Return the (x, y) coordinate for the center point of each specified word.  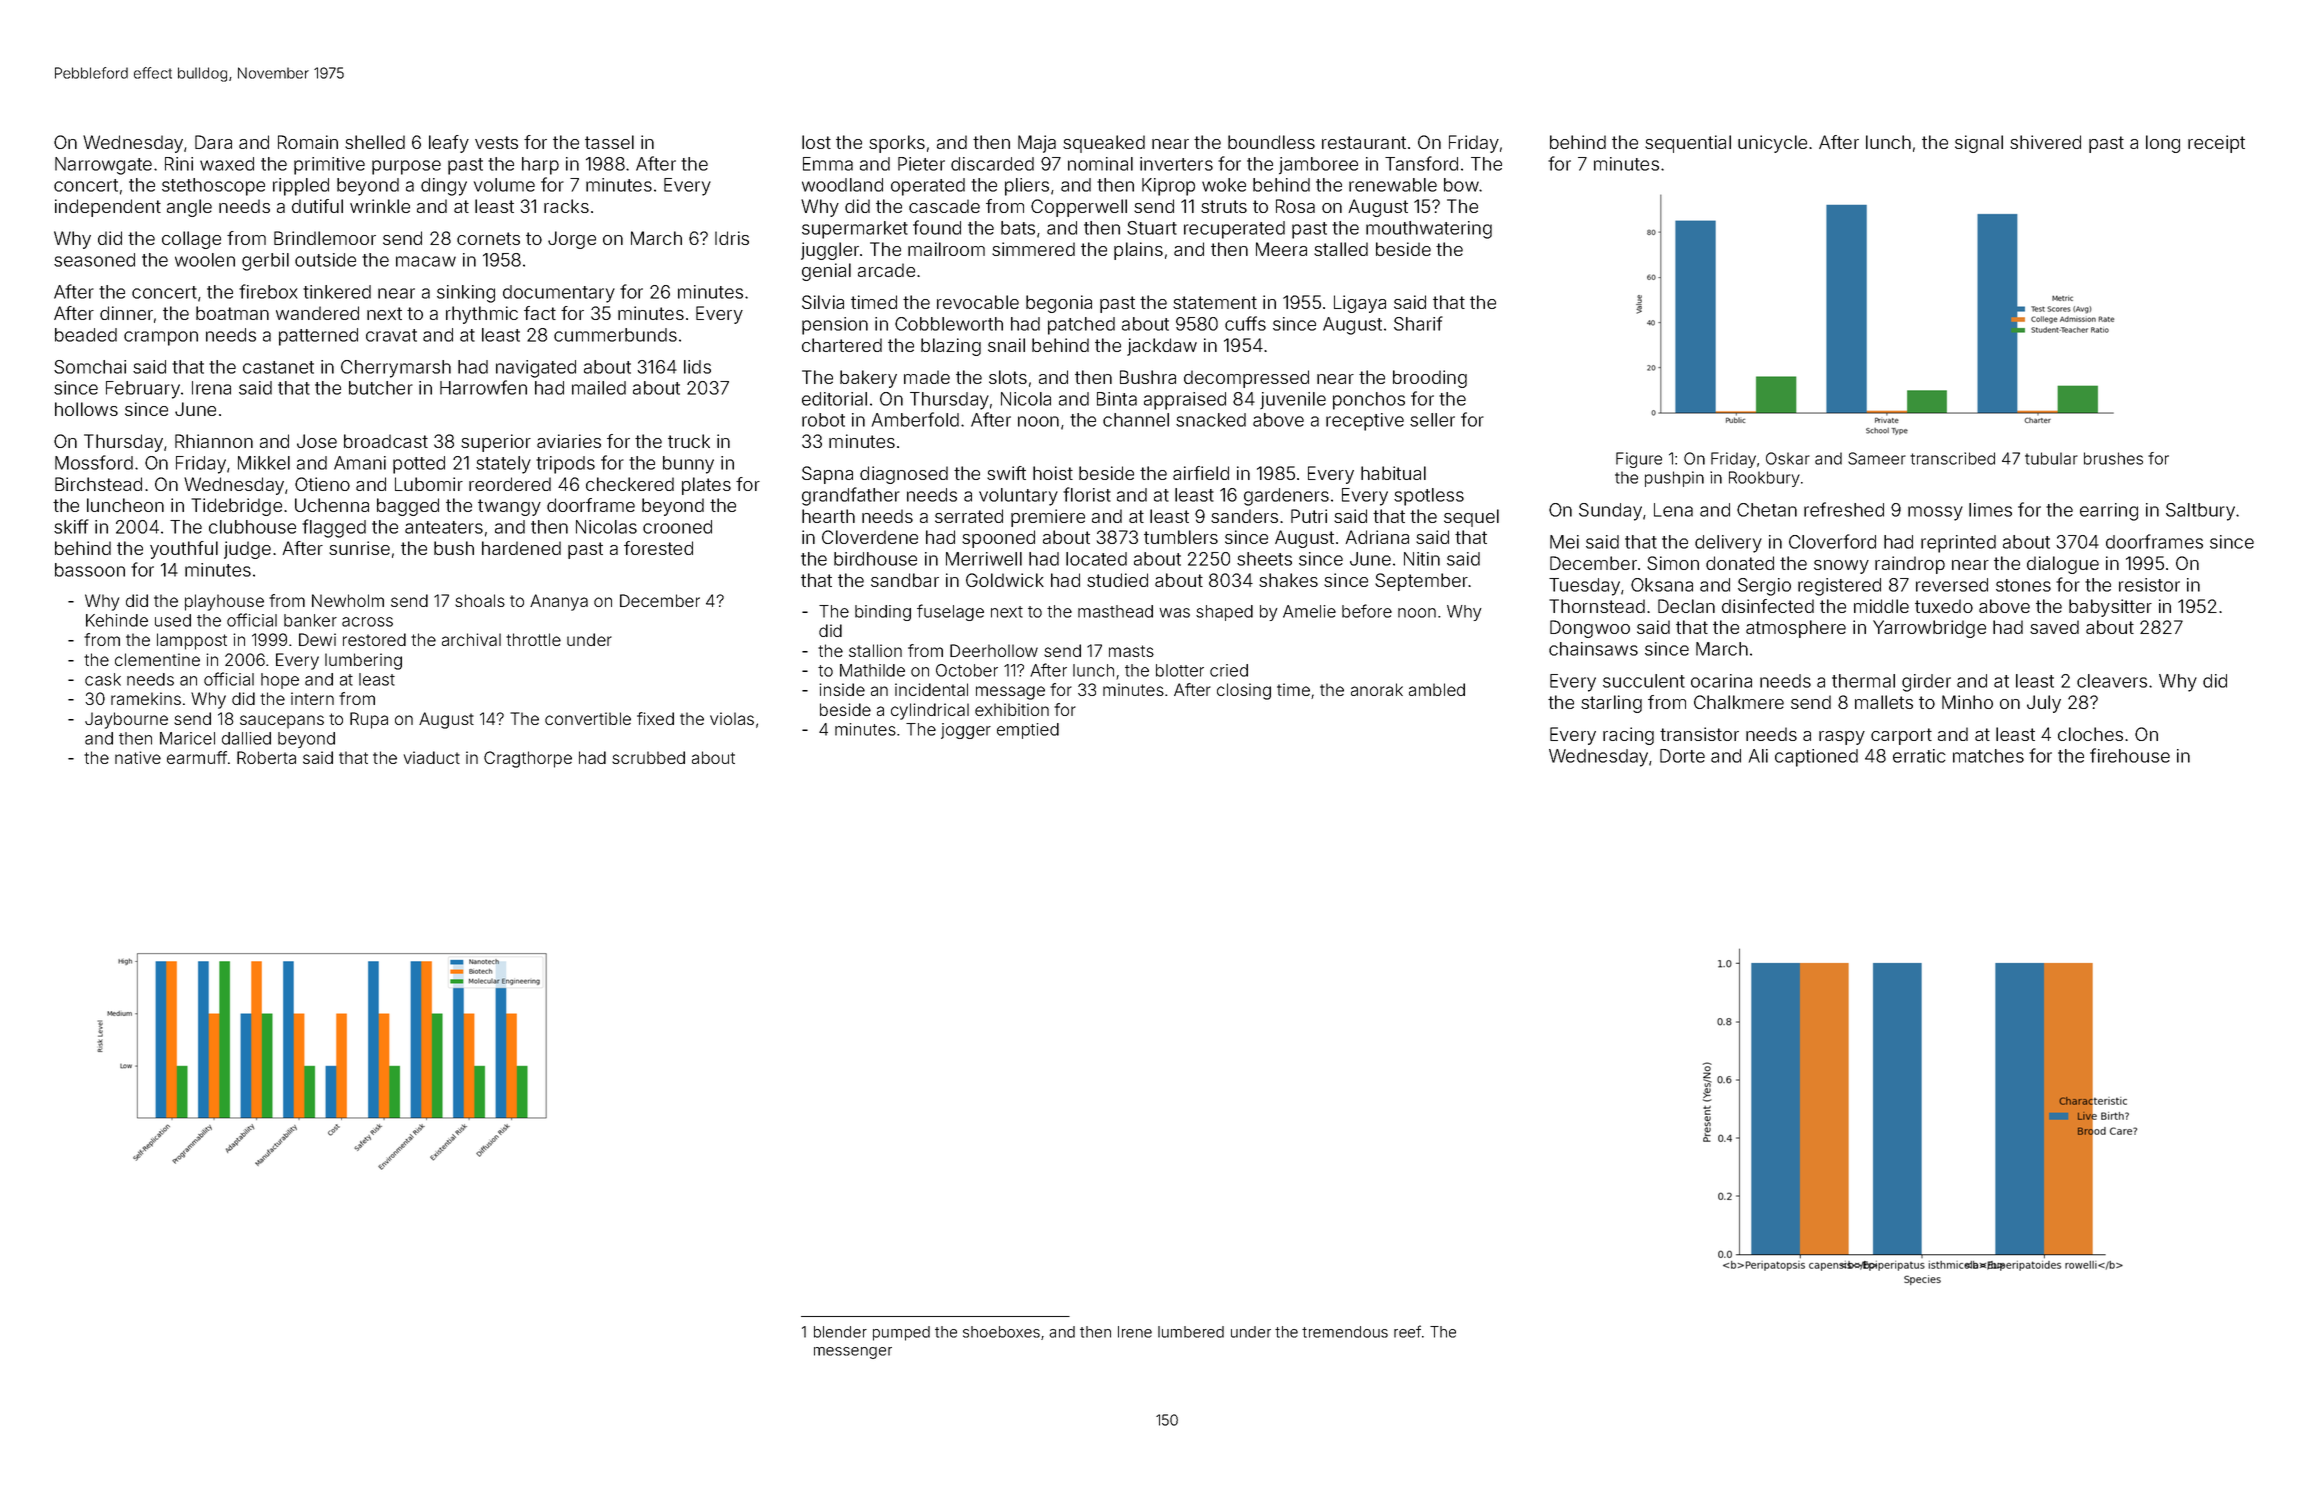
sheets (1264, 559)
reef (1407, 1331)
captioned (1816, 758)
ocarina (1721, 681)
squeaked (1104, 144)
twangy (509, 507)
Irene (1135, 1332)
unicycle (1772, 144)
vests (496, 142)
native (138, 757)
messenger (853, 1353)
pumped (901, 1333)
